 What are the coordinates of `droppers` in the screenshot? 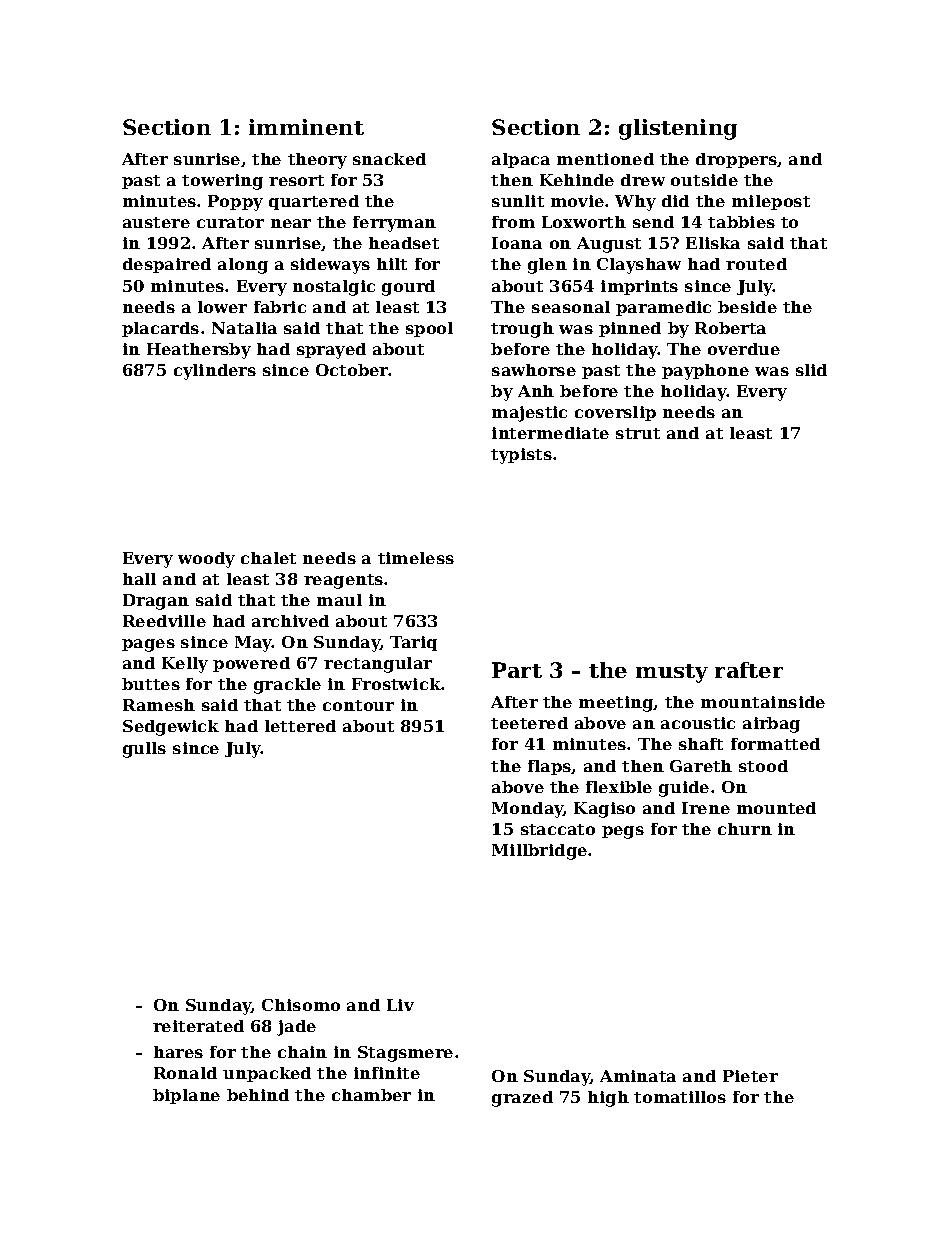 It's located at (736, 160).
